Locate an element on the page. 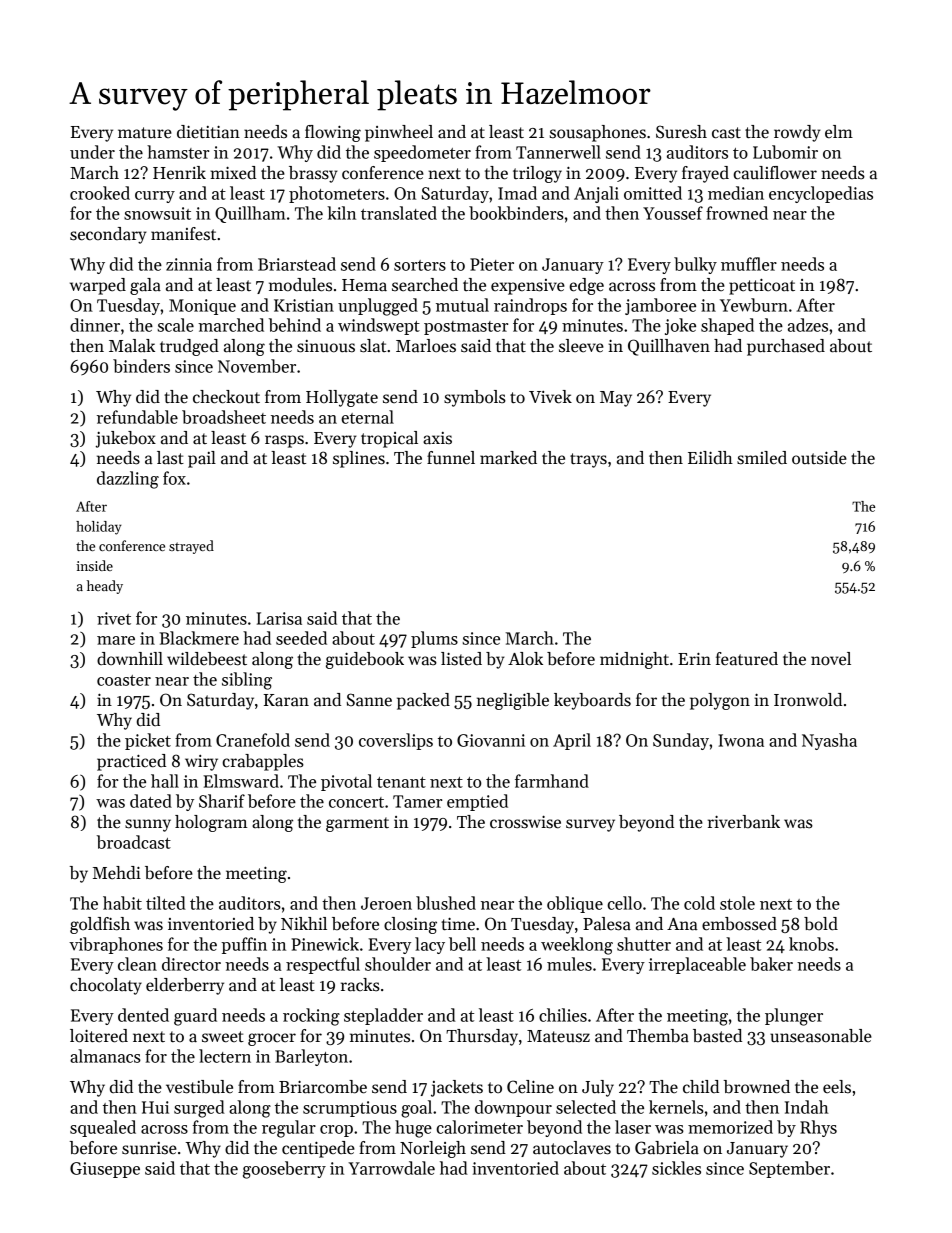 This document has height=1233, width=952. lectern is located at coordinates (225, 1056).
